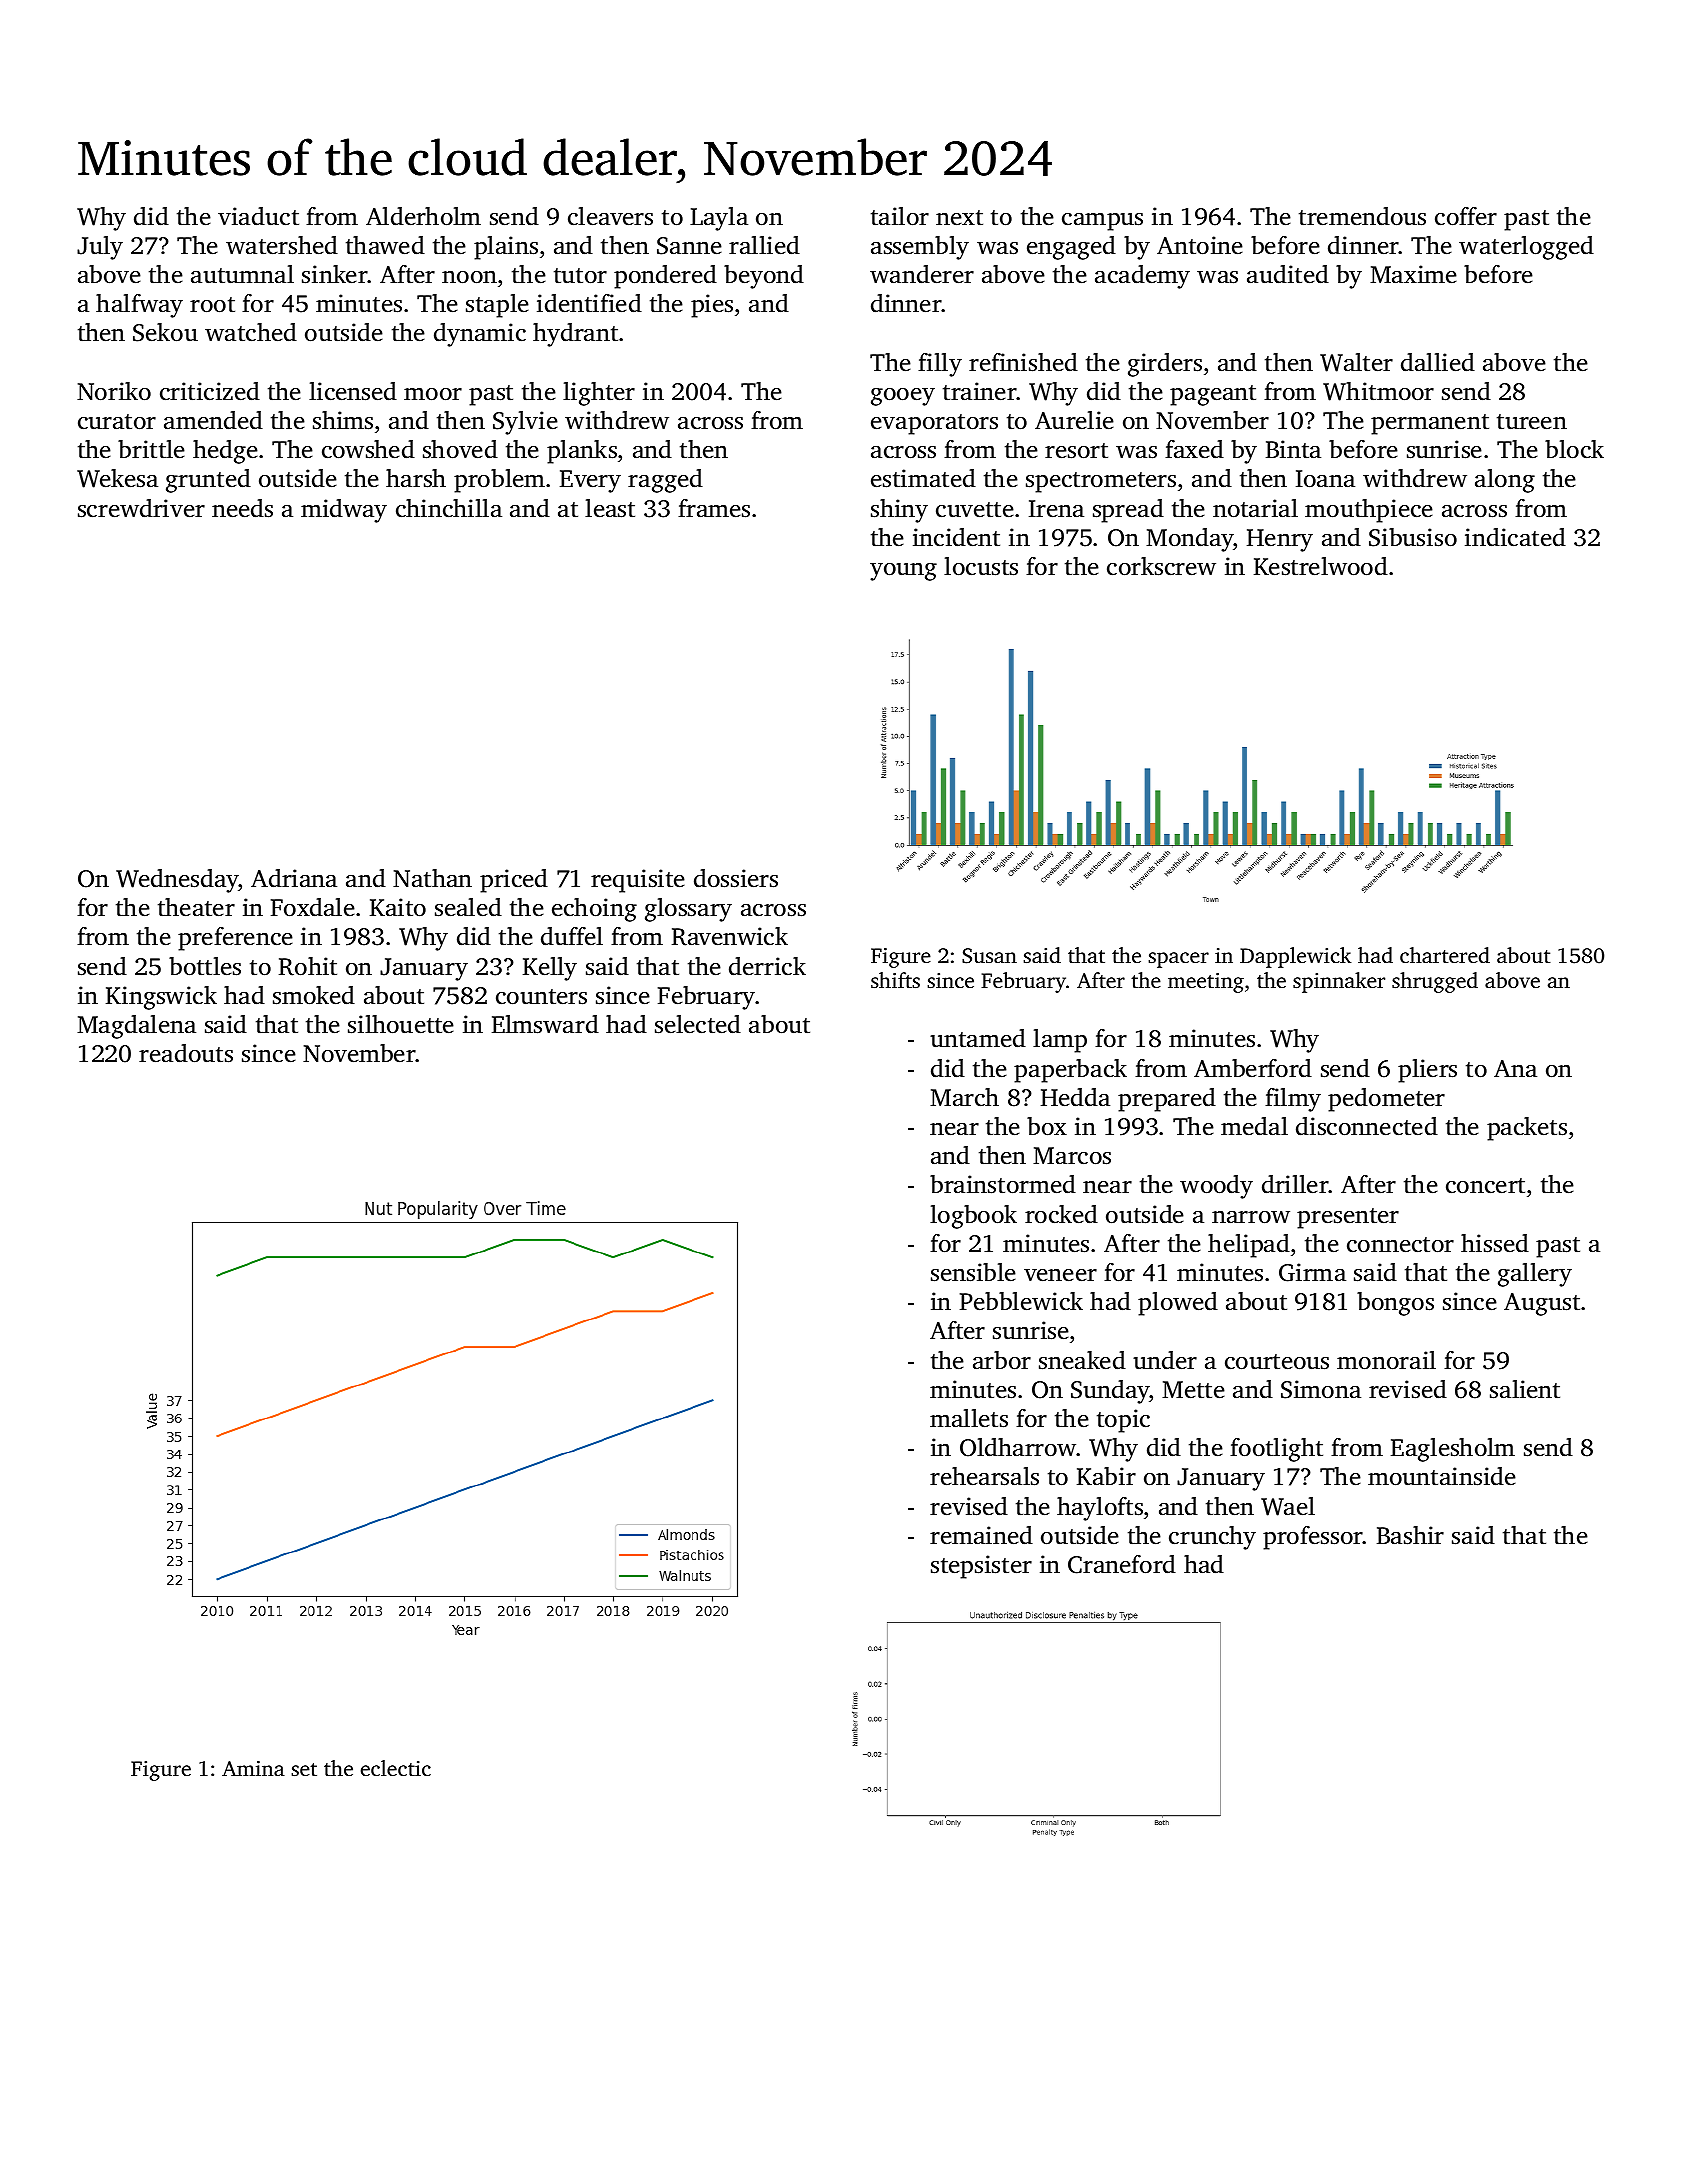 This screenshot has height=2178, width=1683. Describe the element at coordinates (973, 1272) in the screenshot. I see `sensible` at that location.
